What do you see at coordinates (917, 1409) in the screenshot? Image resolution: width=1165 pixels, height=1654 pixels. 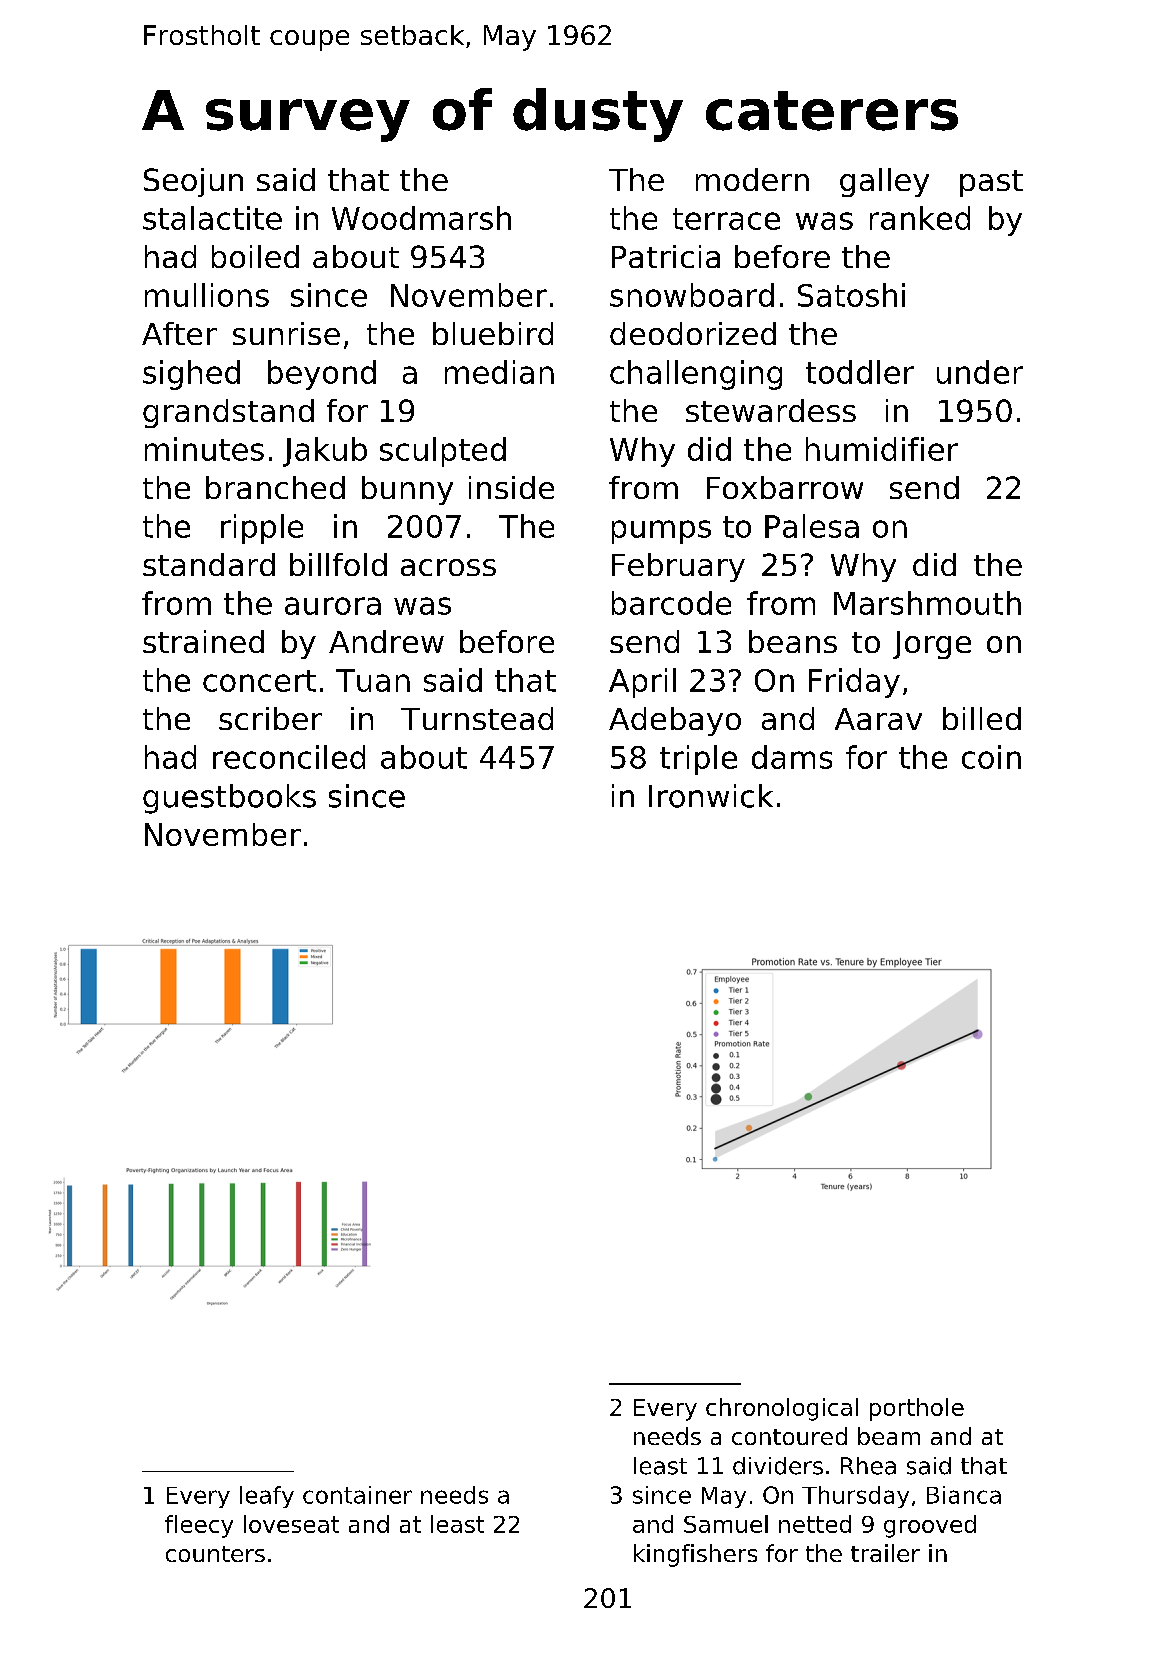 I see `porthole` at bounding box center [917, 1409].
